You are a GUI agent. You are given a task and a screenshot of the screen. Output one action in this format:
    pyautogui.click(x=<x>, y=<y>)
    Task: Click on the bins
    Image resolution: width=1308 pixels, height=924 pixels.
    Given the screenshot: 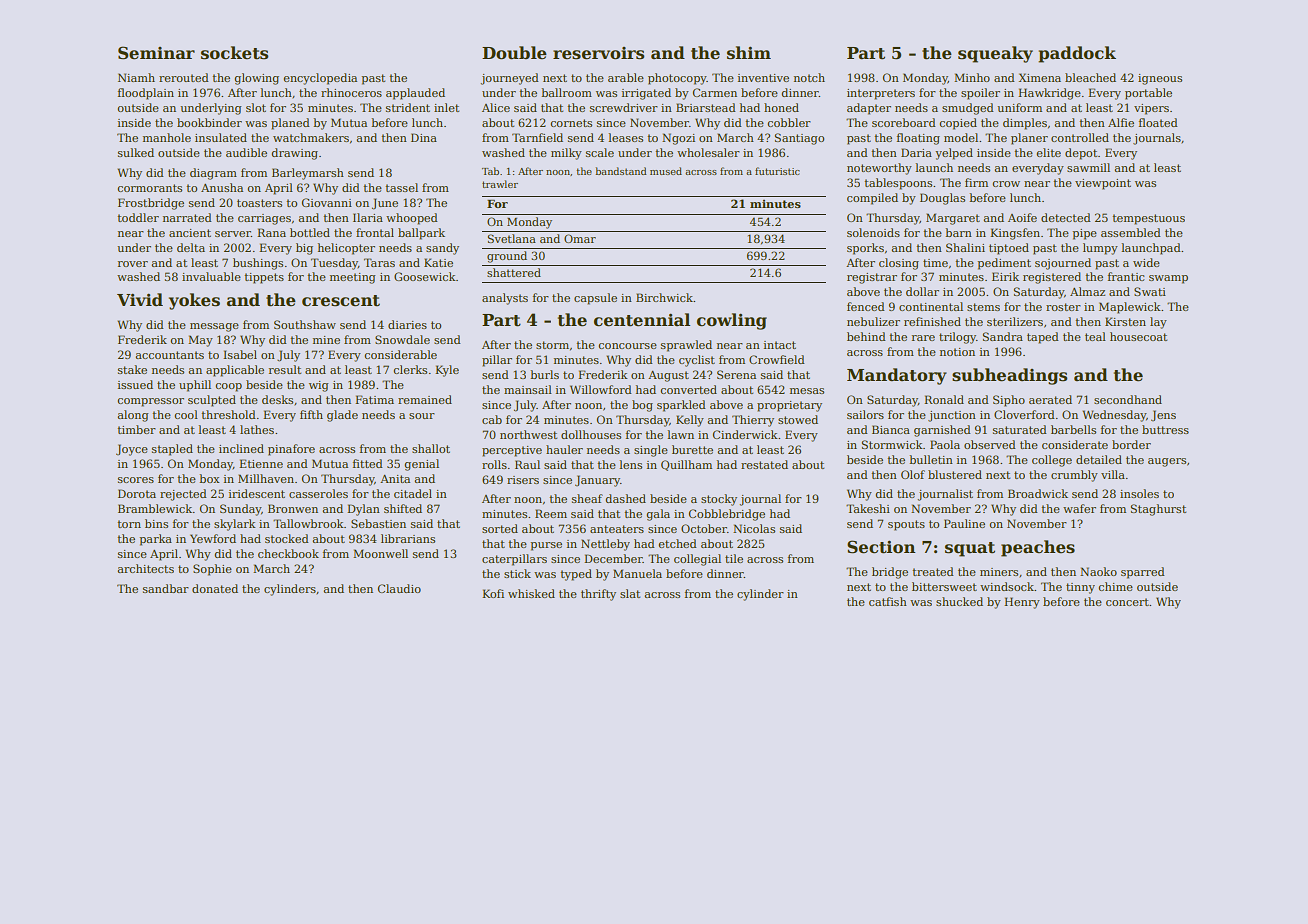 What is the action you would take?
    pyautogui.click(x=156, y=523)
